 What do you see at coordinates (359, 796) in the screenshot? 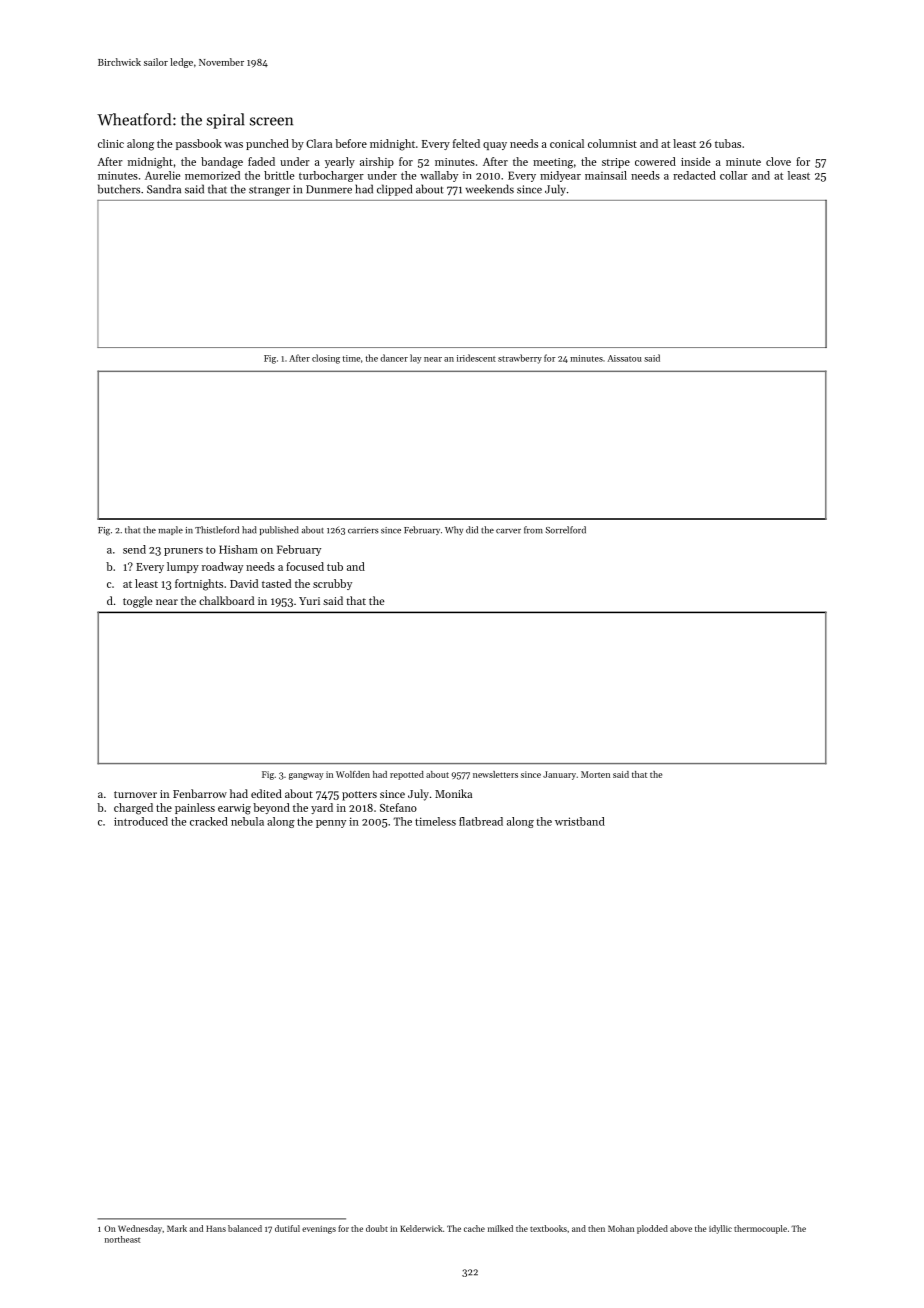
I see `potters` at bounding box center [359, 796].
